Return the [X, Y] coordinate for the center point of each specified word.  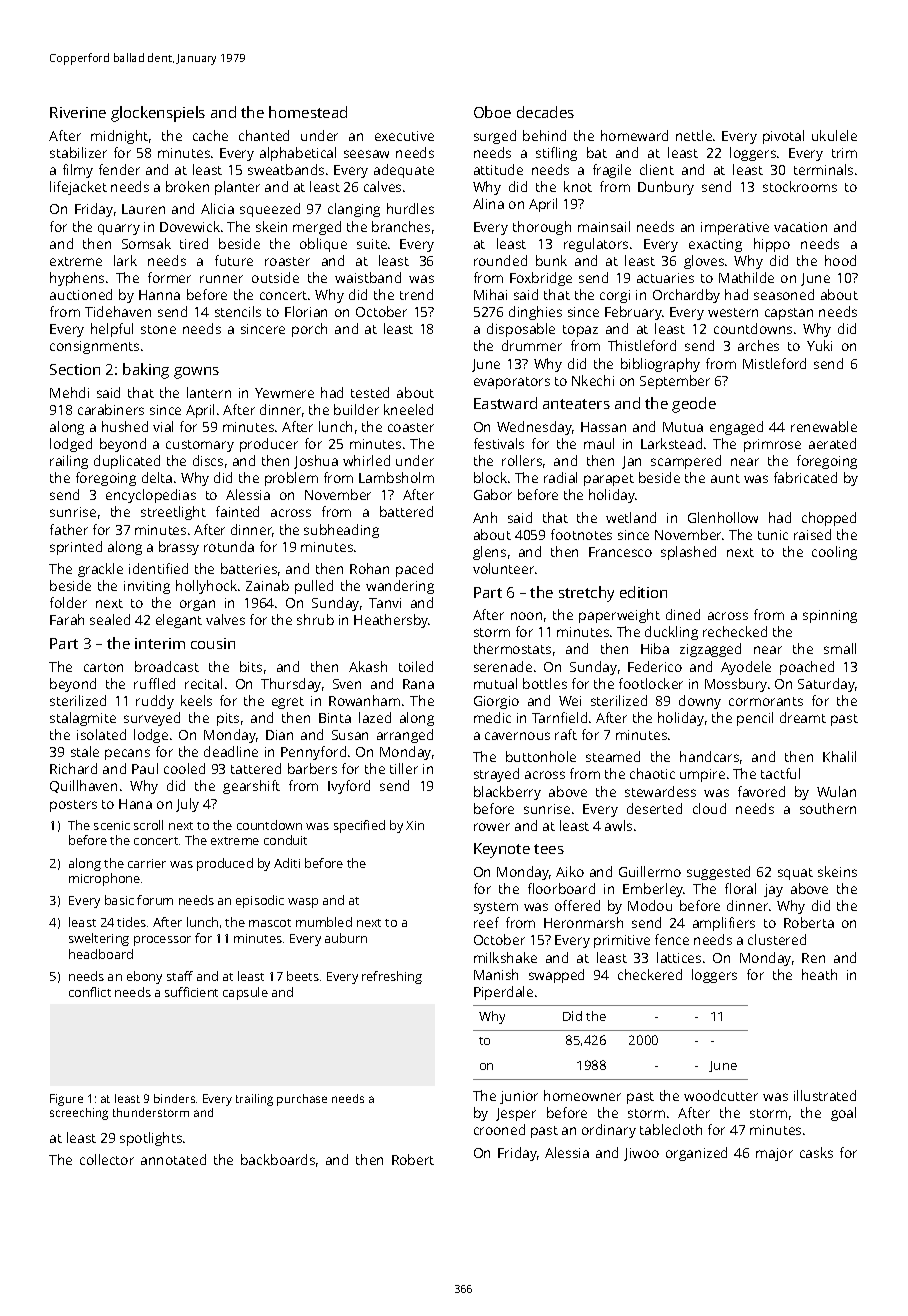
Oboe [492, 112]
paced [414, 570]
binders [174, 1098]
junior [519, 1097]
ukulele [834, 135]
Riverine [78, 112]
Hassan [603, 427]
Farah [67, 619]
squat [795, 874]
